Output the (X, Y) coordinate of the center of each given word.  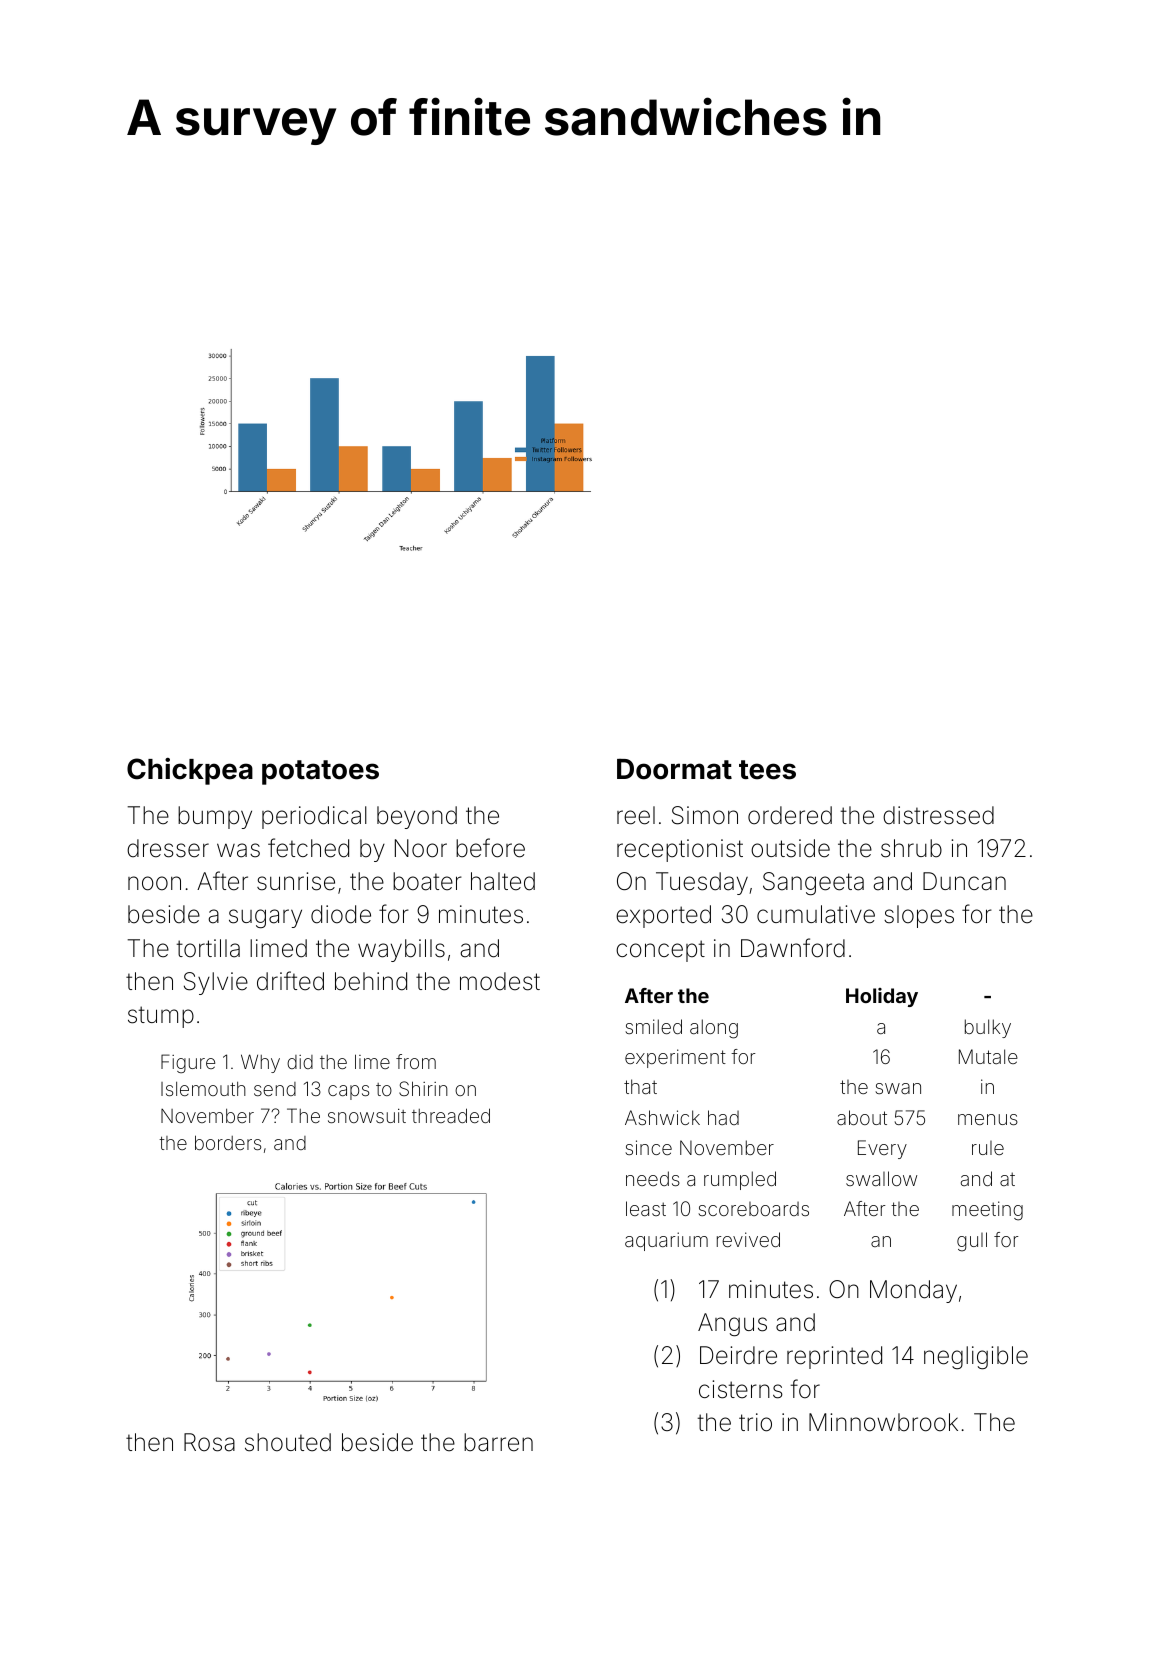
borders (228, 1142)
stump (161, 1017)
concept (660, 951)
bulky (988, 1028)
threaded (451, 1115)
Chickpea (190, 771)
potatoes (320, 772)
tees (767, 770)
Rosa (209, 1442)
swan (898, 1088)
